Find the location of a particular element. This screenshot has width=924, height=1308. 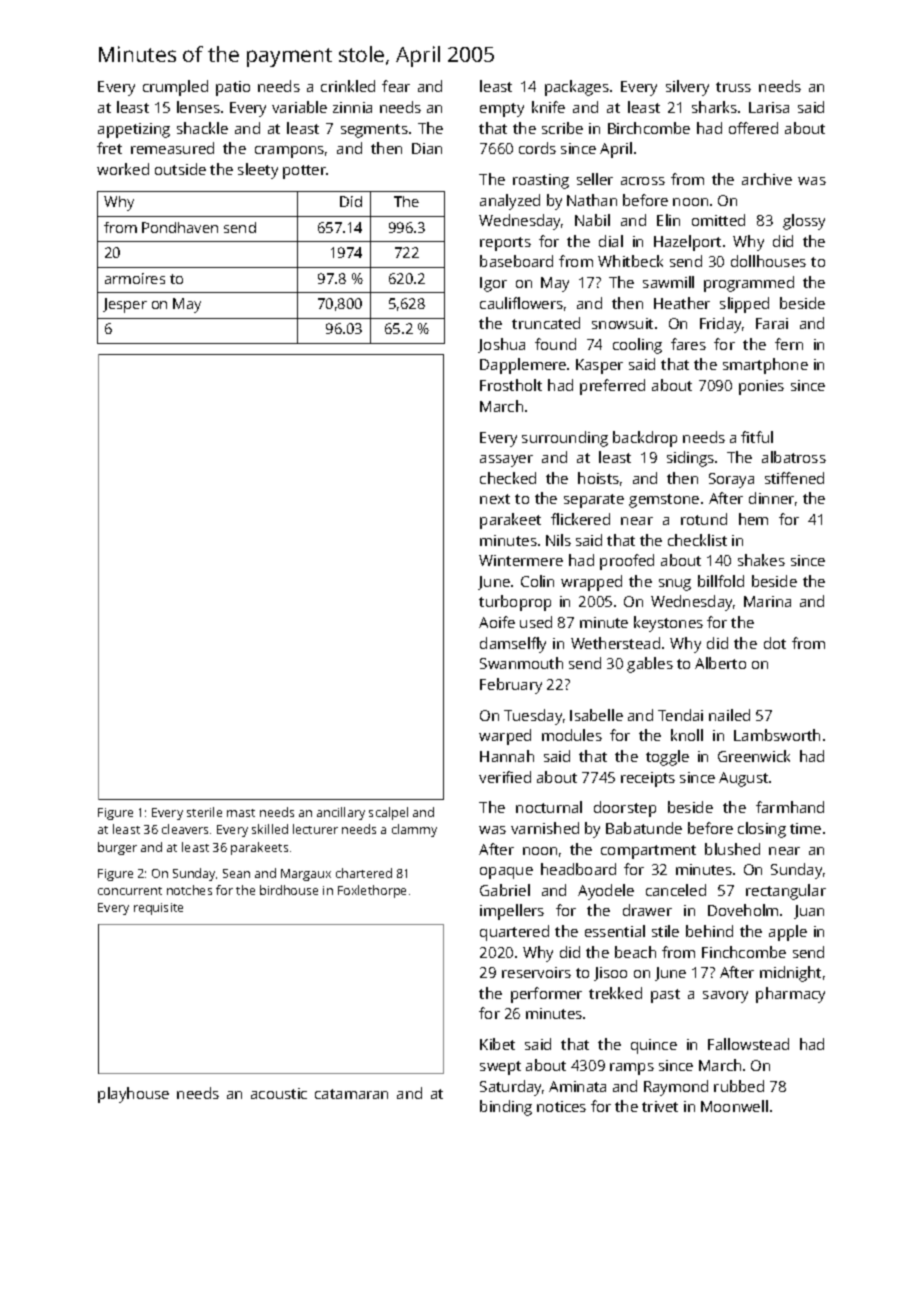

opaque is located at coordinates (506, 873).
